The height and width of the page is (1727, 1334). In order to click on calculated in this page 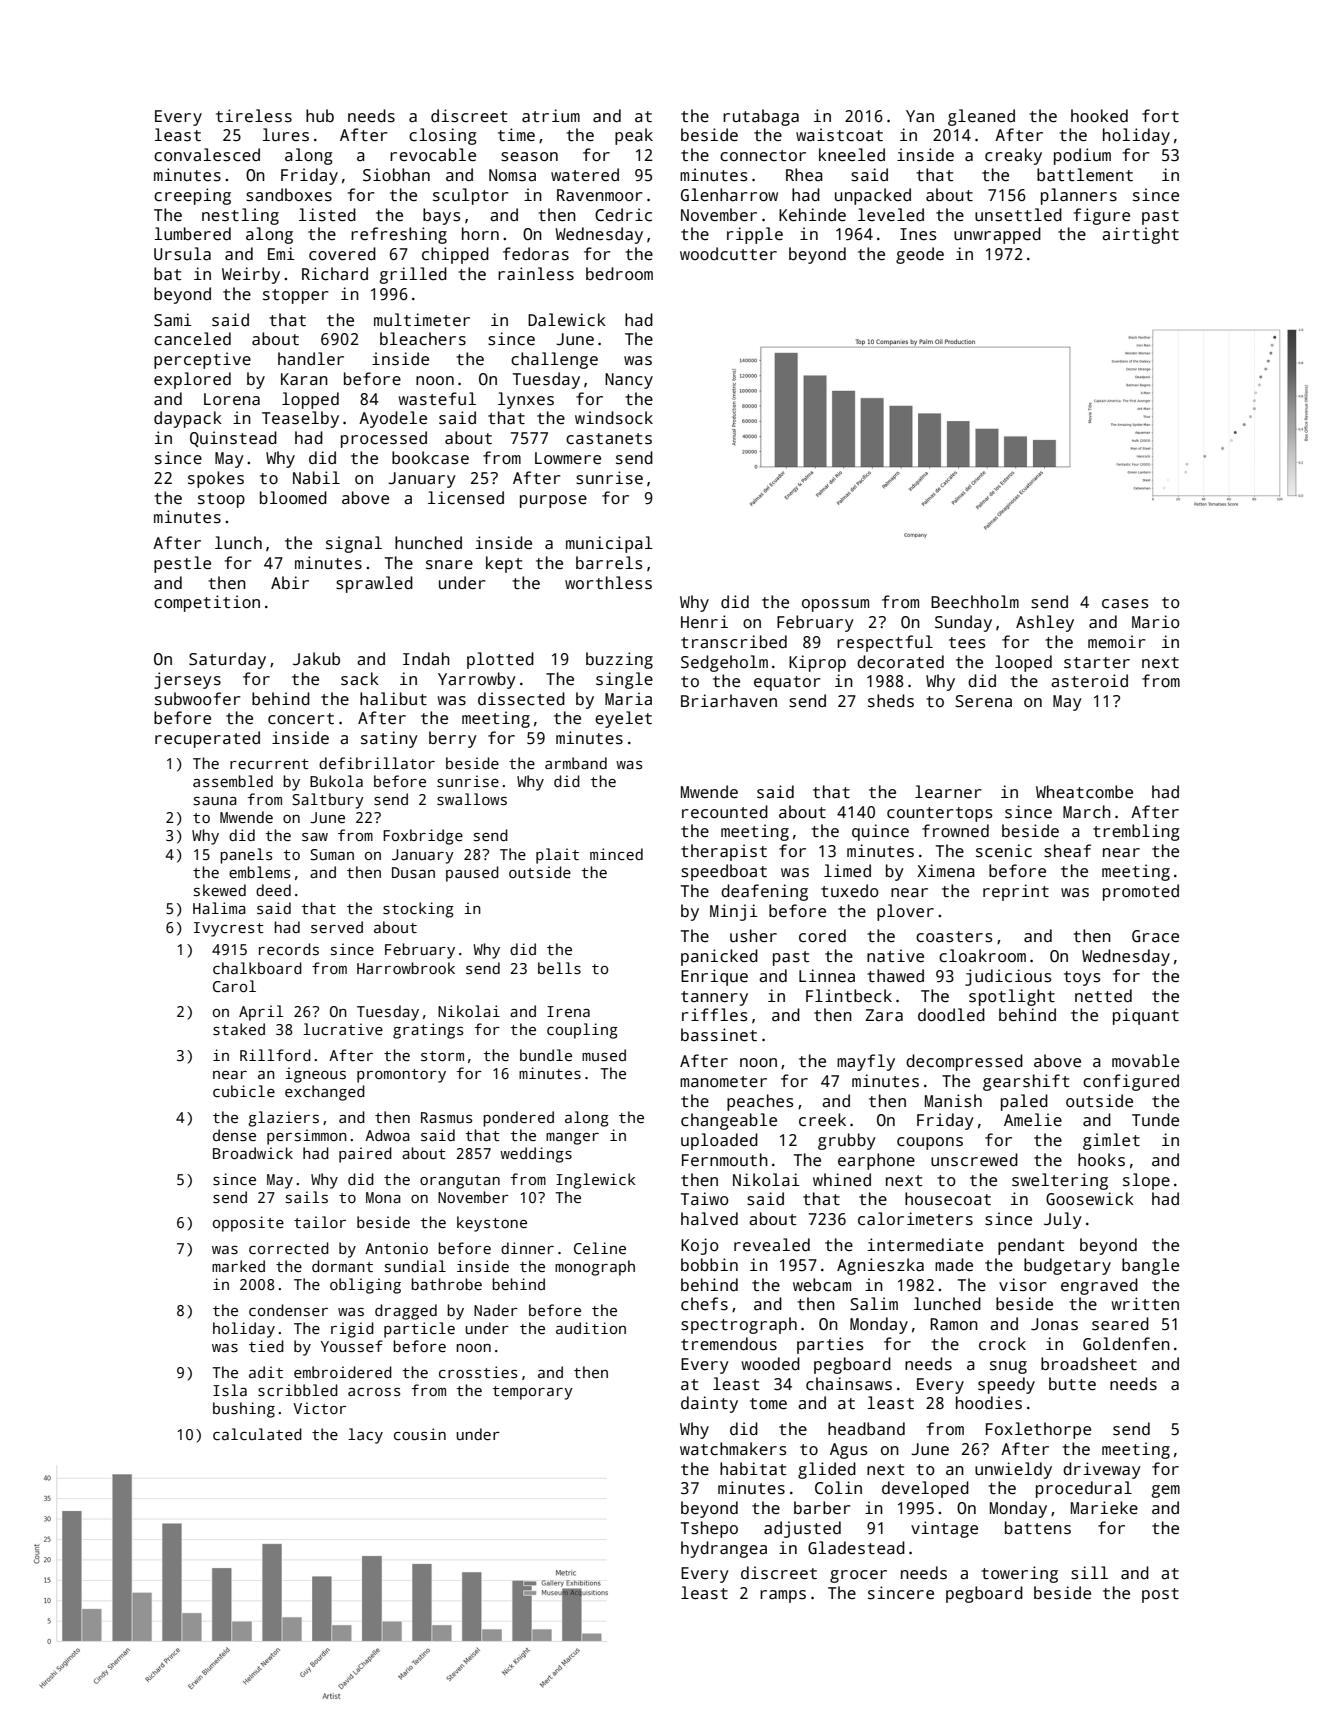, I will do `click(257, 1434)`.
